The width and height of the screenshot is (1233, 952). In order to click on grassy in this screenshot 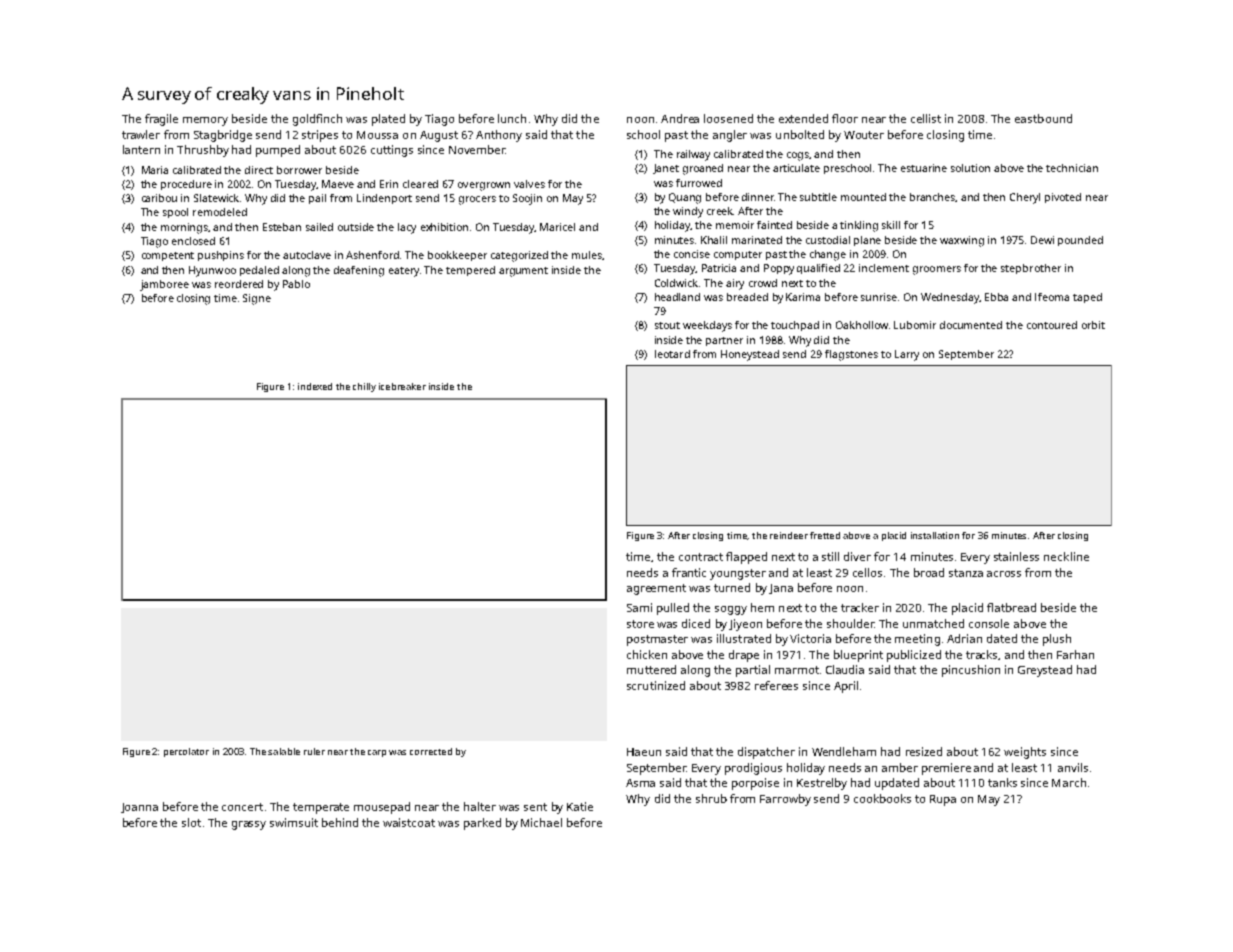, I will do `click(249, 825)`.
